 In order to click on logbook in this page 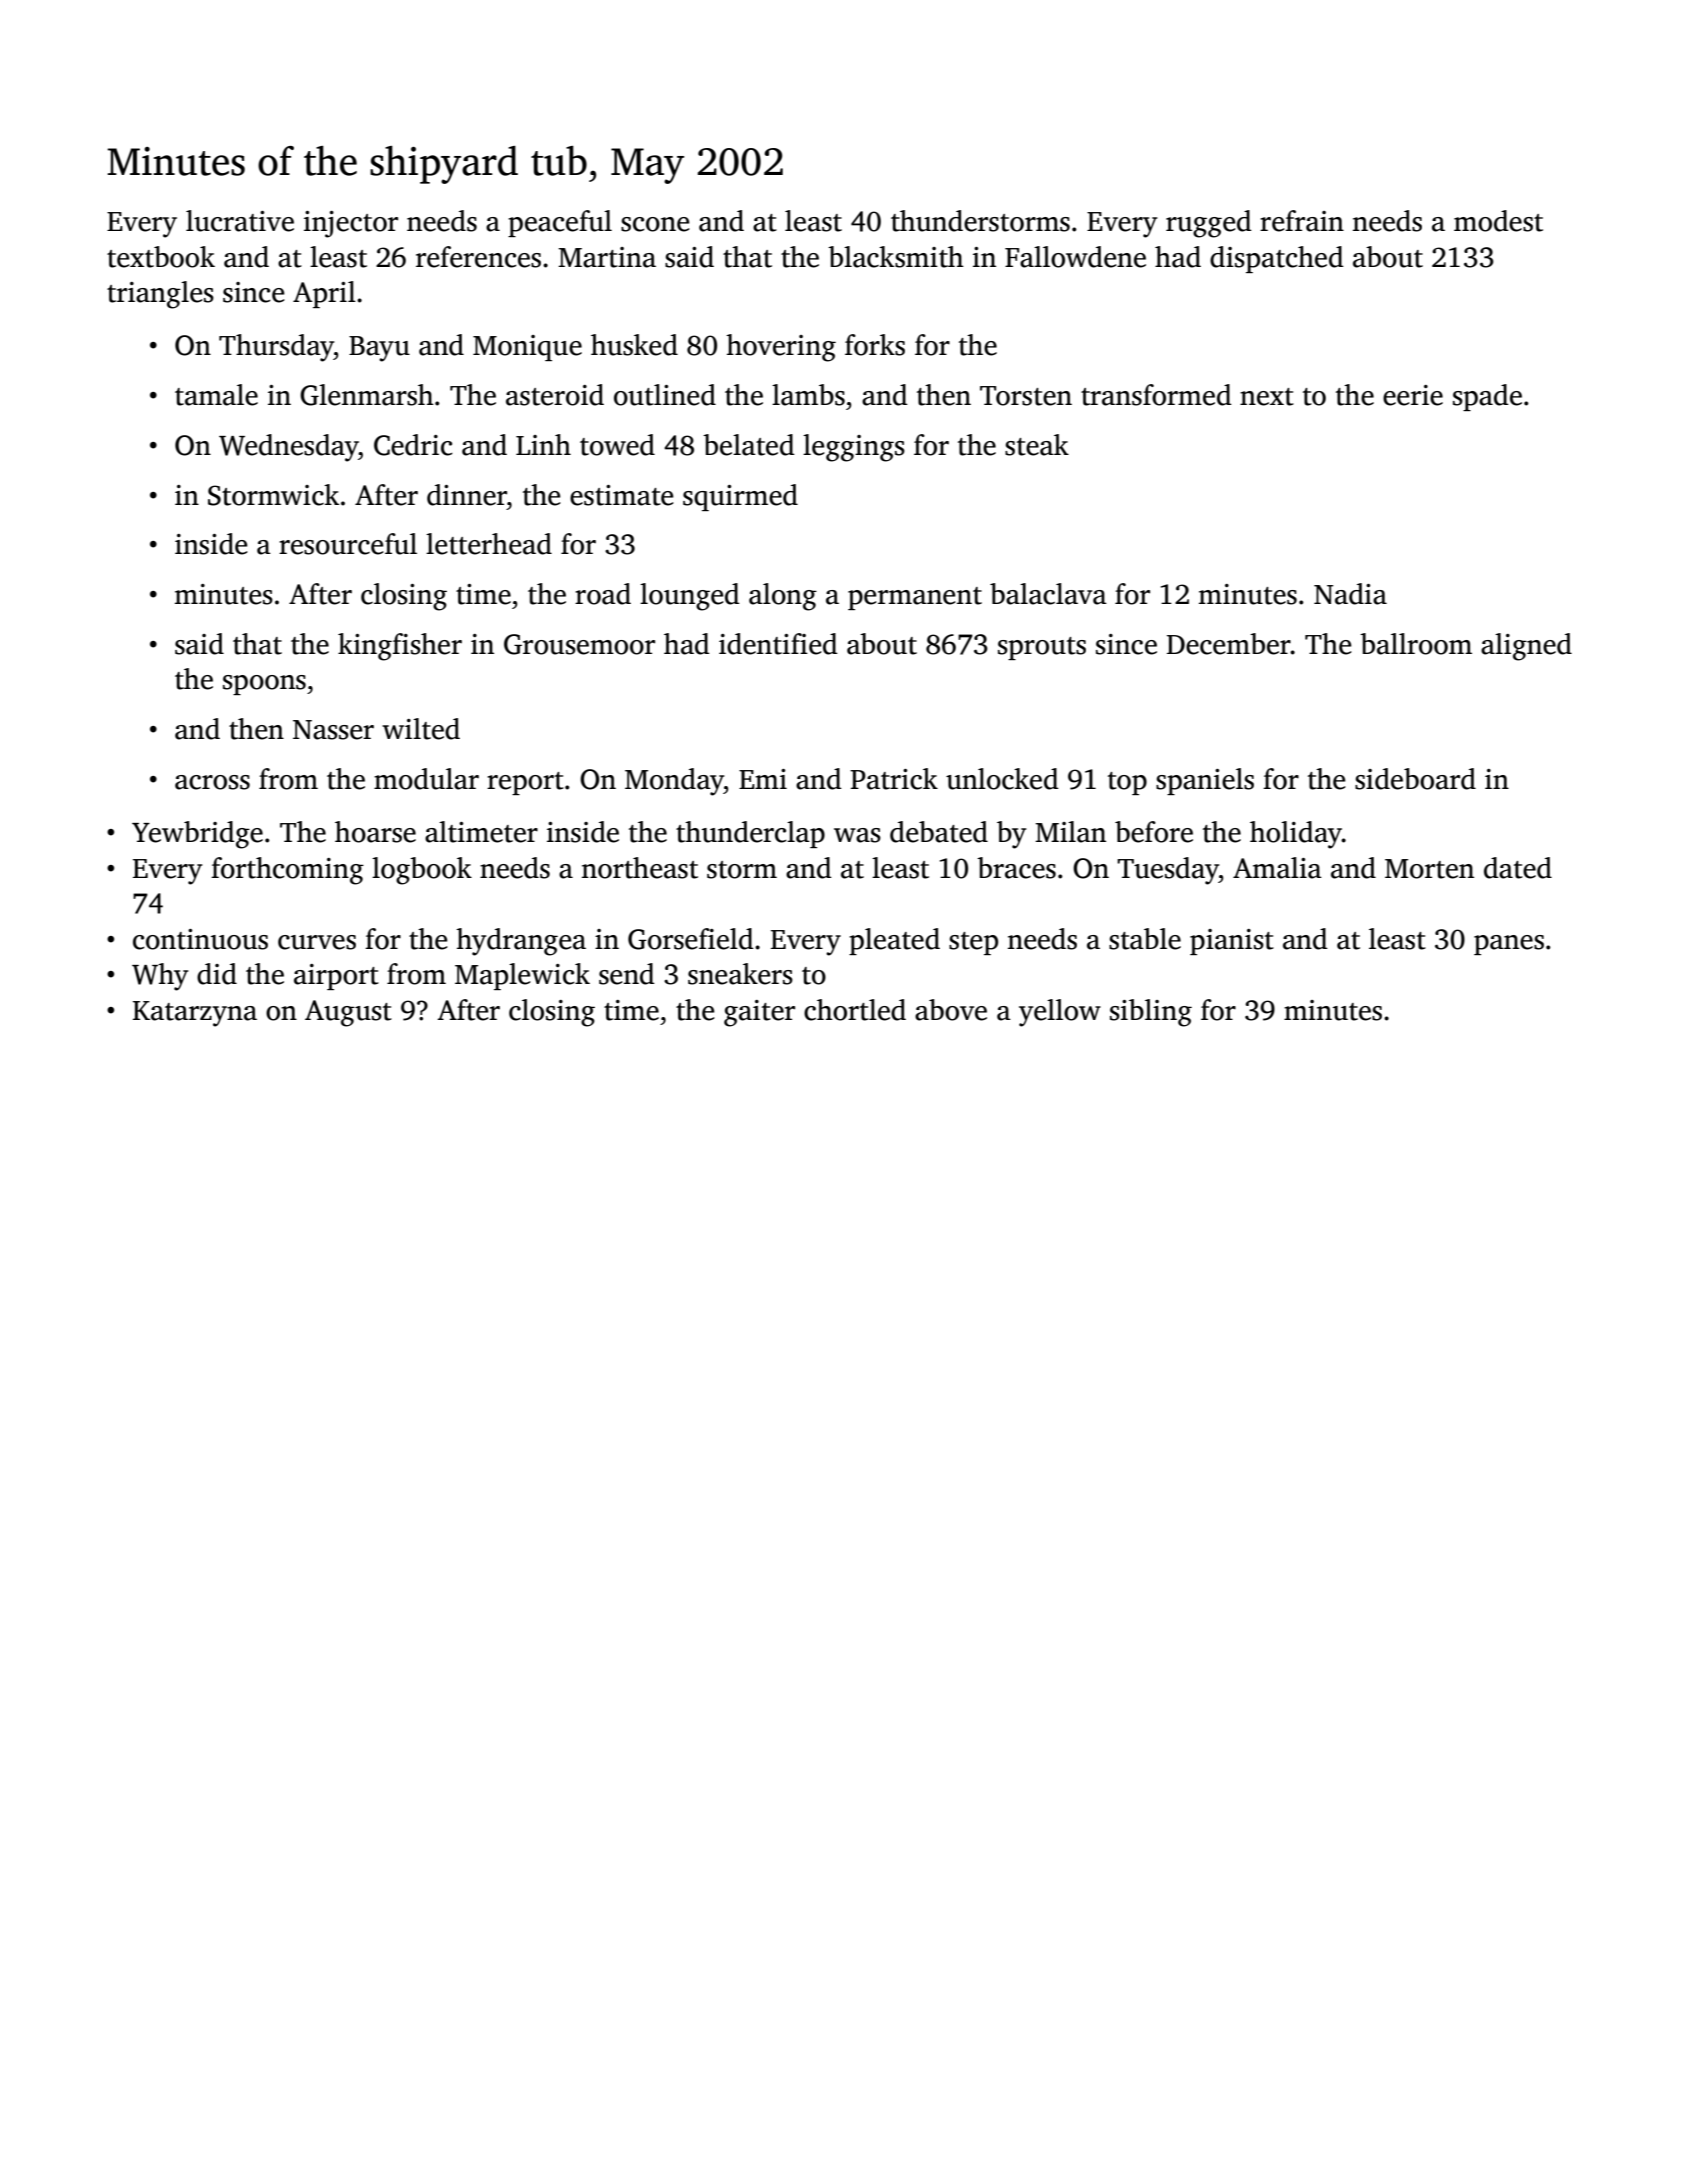, I will do `click(422, 871)`.
